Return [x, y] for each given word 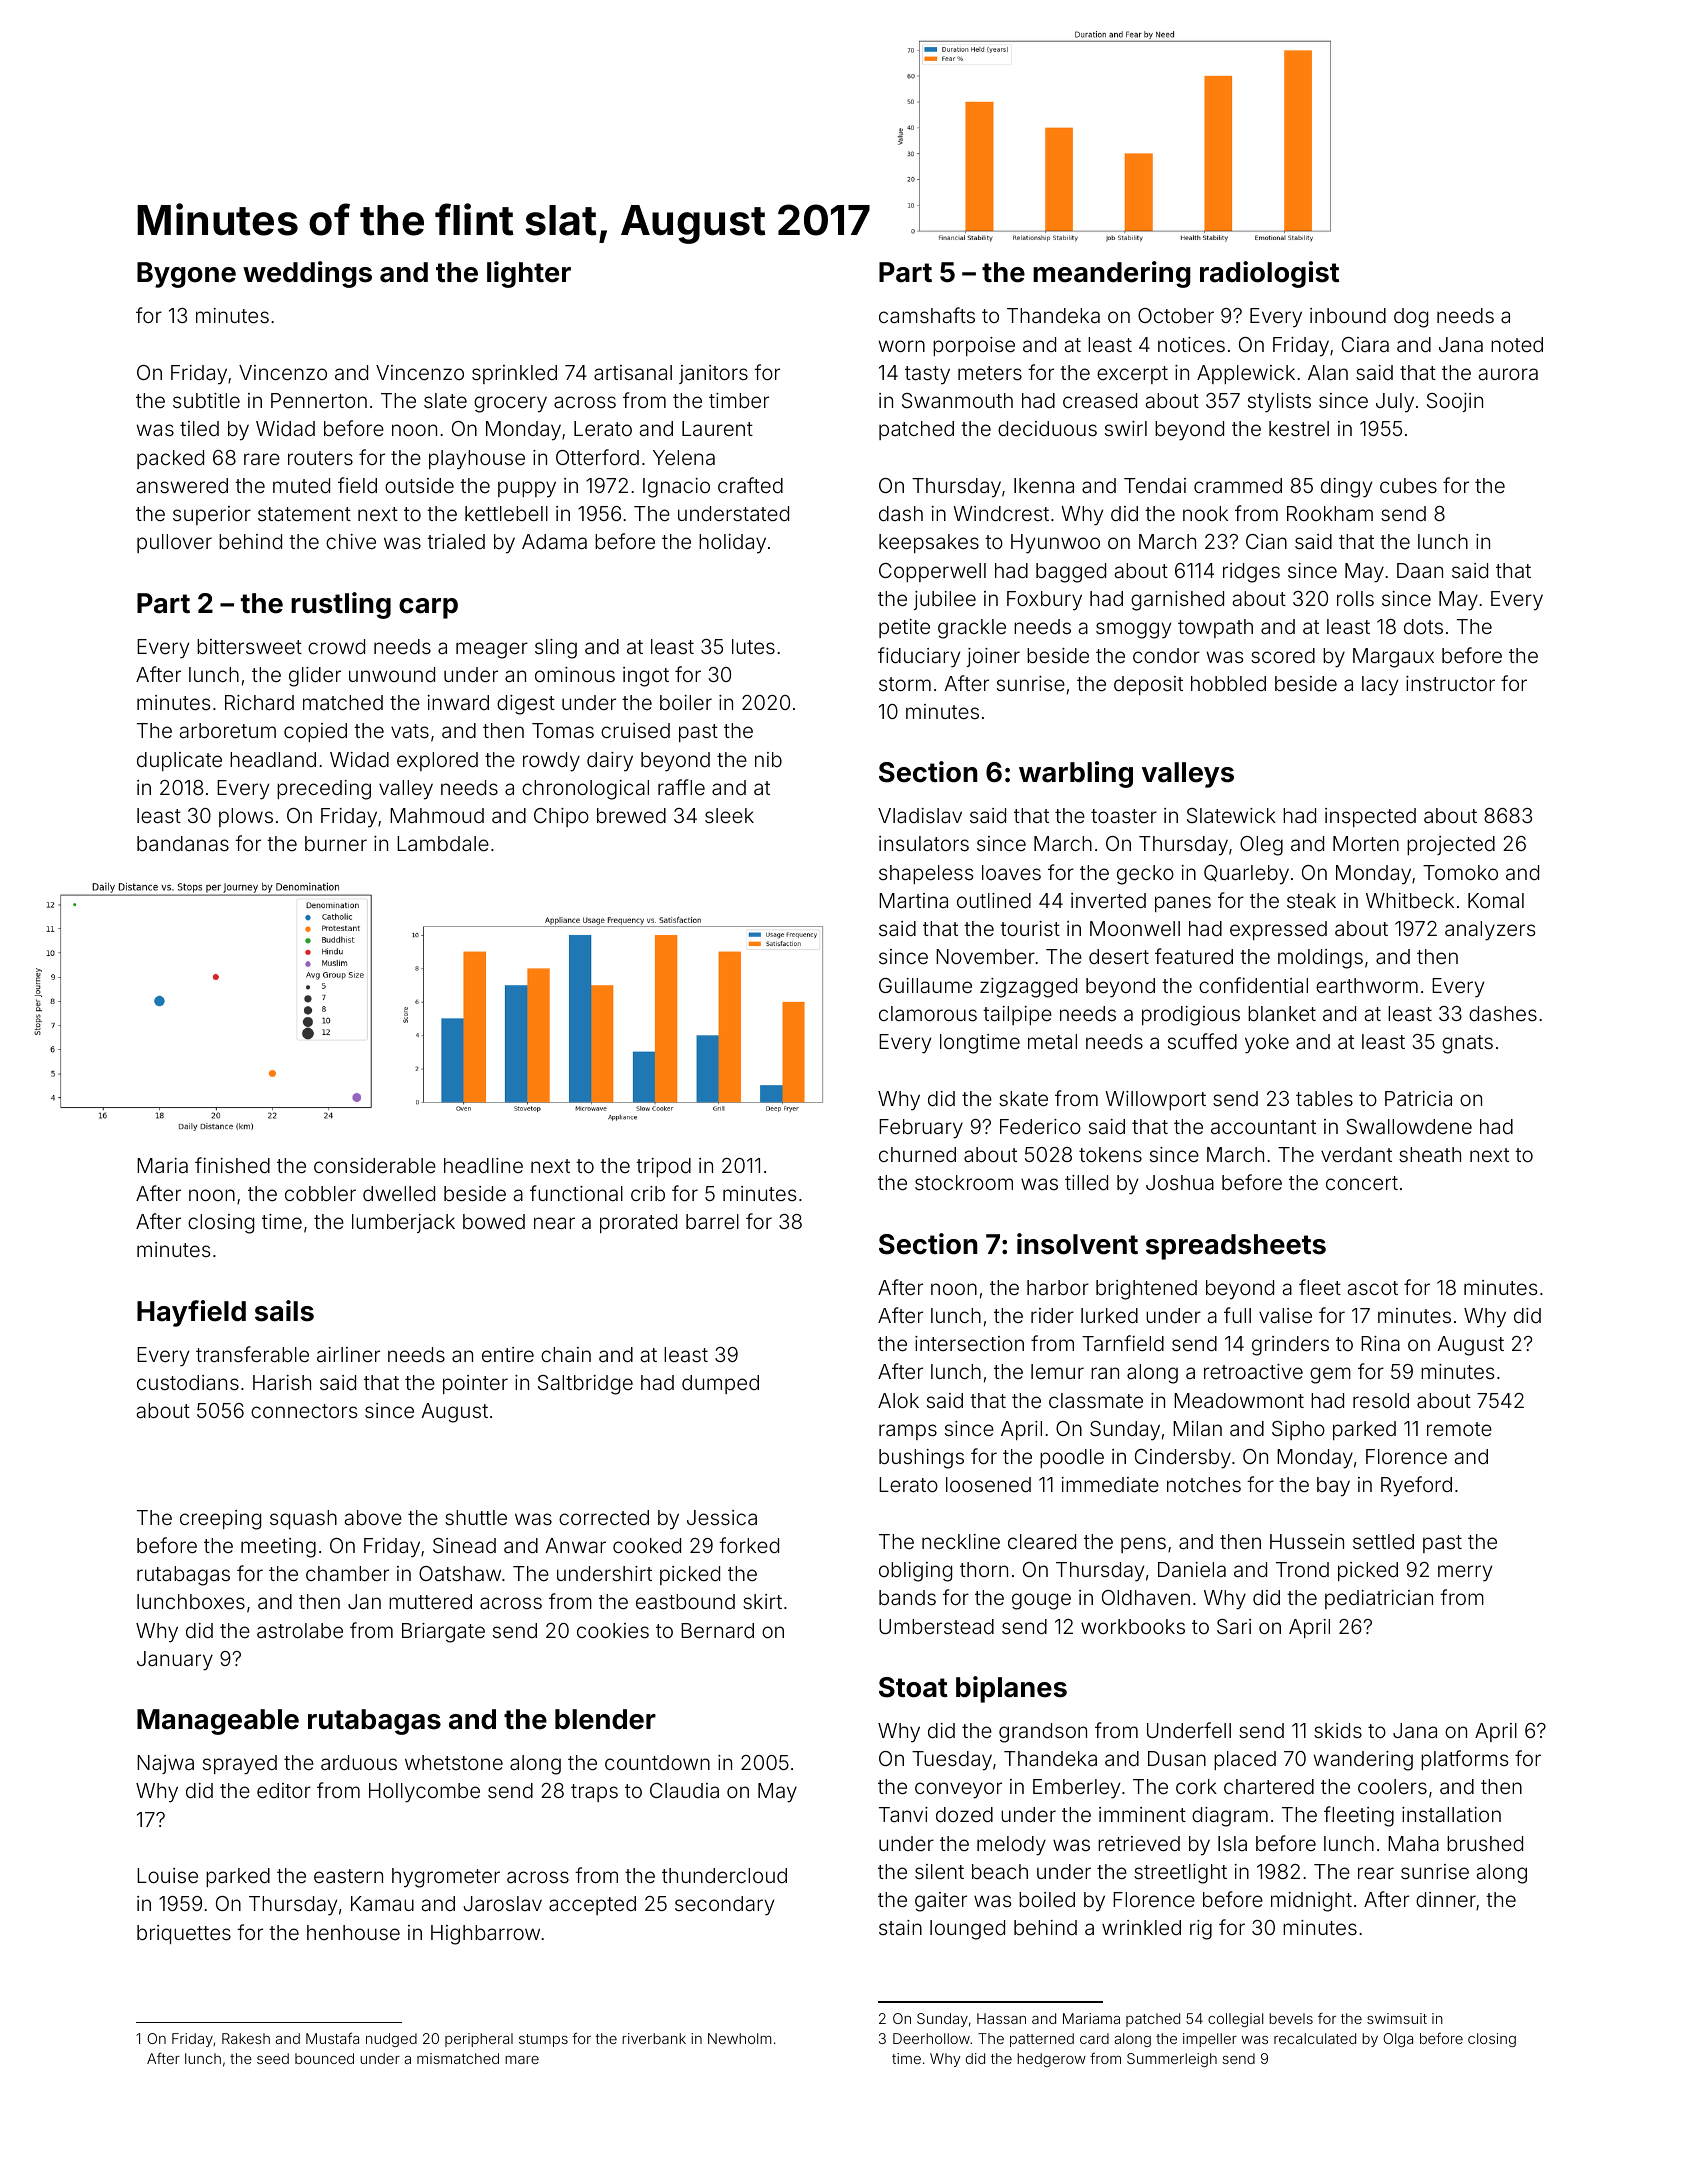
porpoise [974, 346]
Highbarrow [485, 1935]
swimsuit [1397, 2018]
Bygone [186, 275]
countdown [657, 1762]
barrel [712, 1221]
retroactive [1253, 1371]
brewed [631, 815]
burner [336, 843]
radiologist [1269, 274]
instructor [1450, 683]
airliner [348, 1354]
